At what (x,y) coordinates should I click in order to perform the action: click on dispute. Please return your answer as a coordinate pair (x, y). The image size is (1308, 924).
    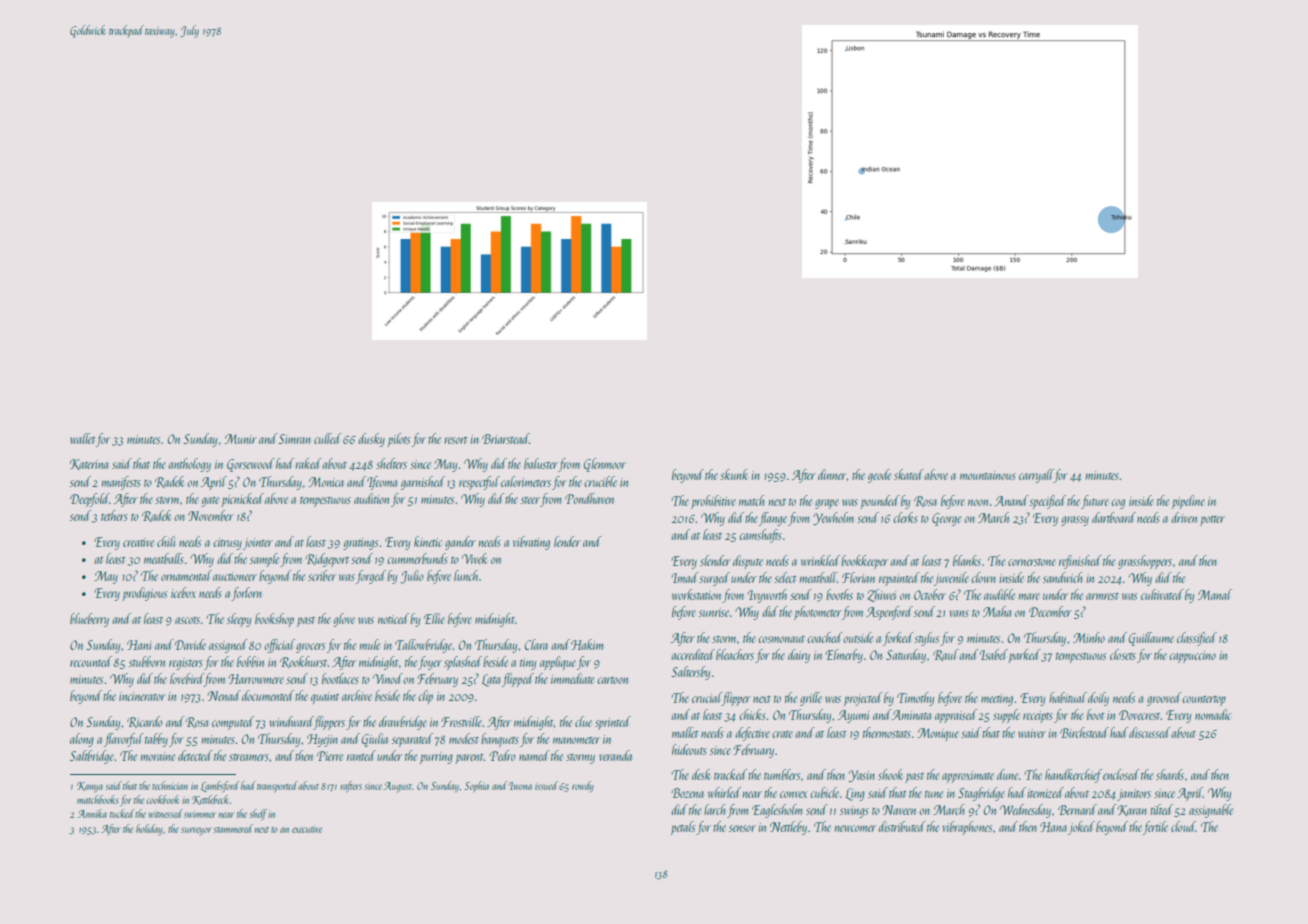
    Looking at the image, I should click on (748, 562).
